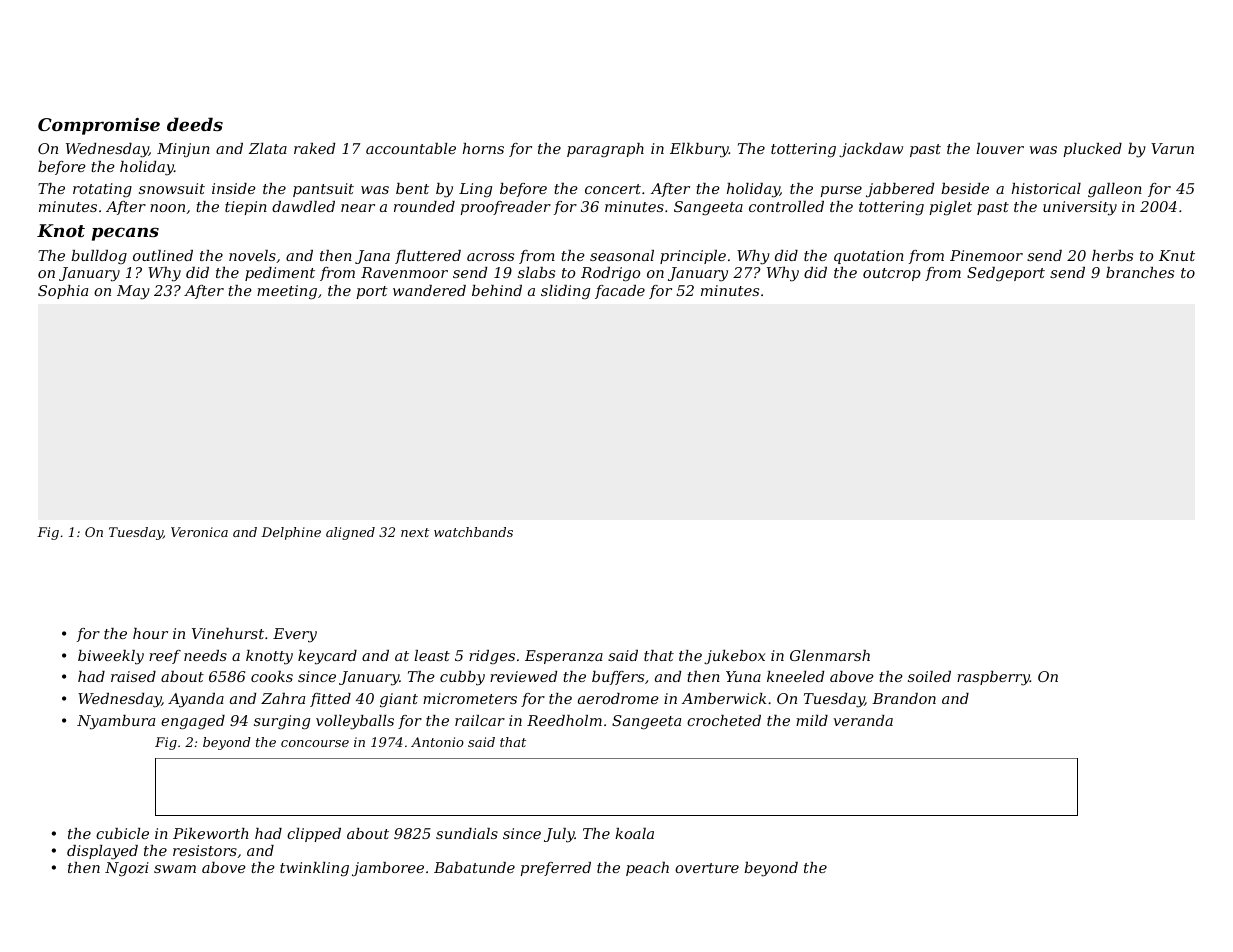 The height and width of the image is (952, 1233). Describe the element at coordinates (993, 678) in the image. I see `raspberry` at that location.
